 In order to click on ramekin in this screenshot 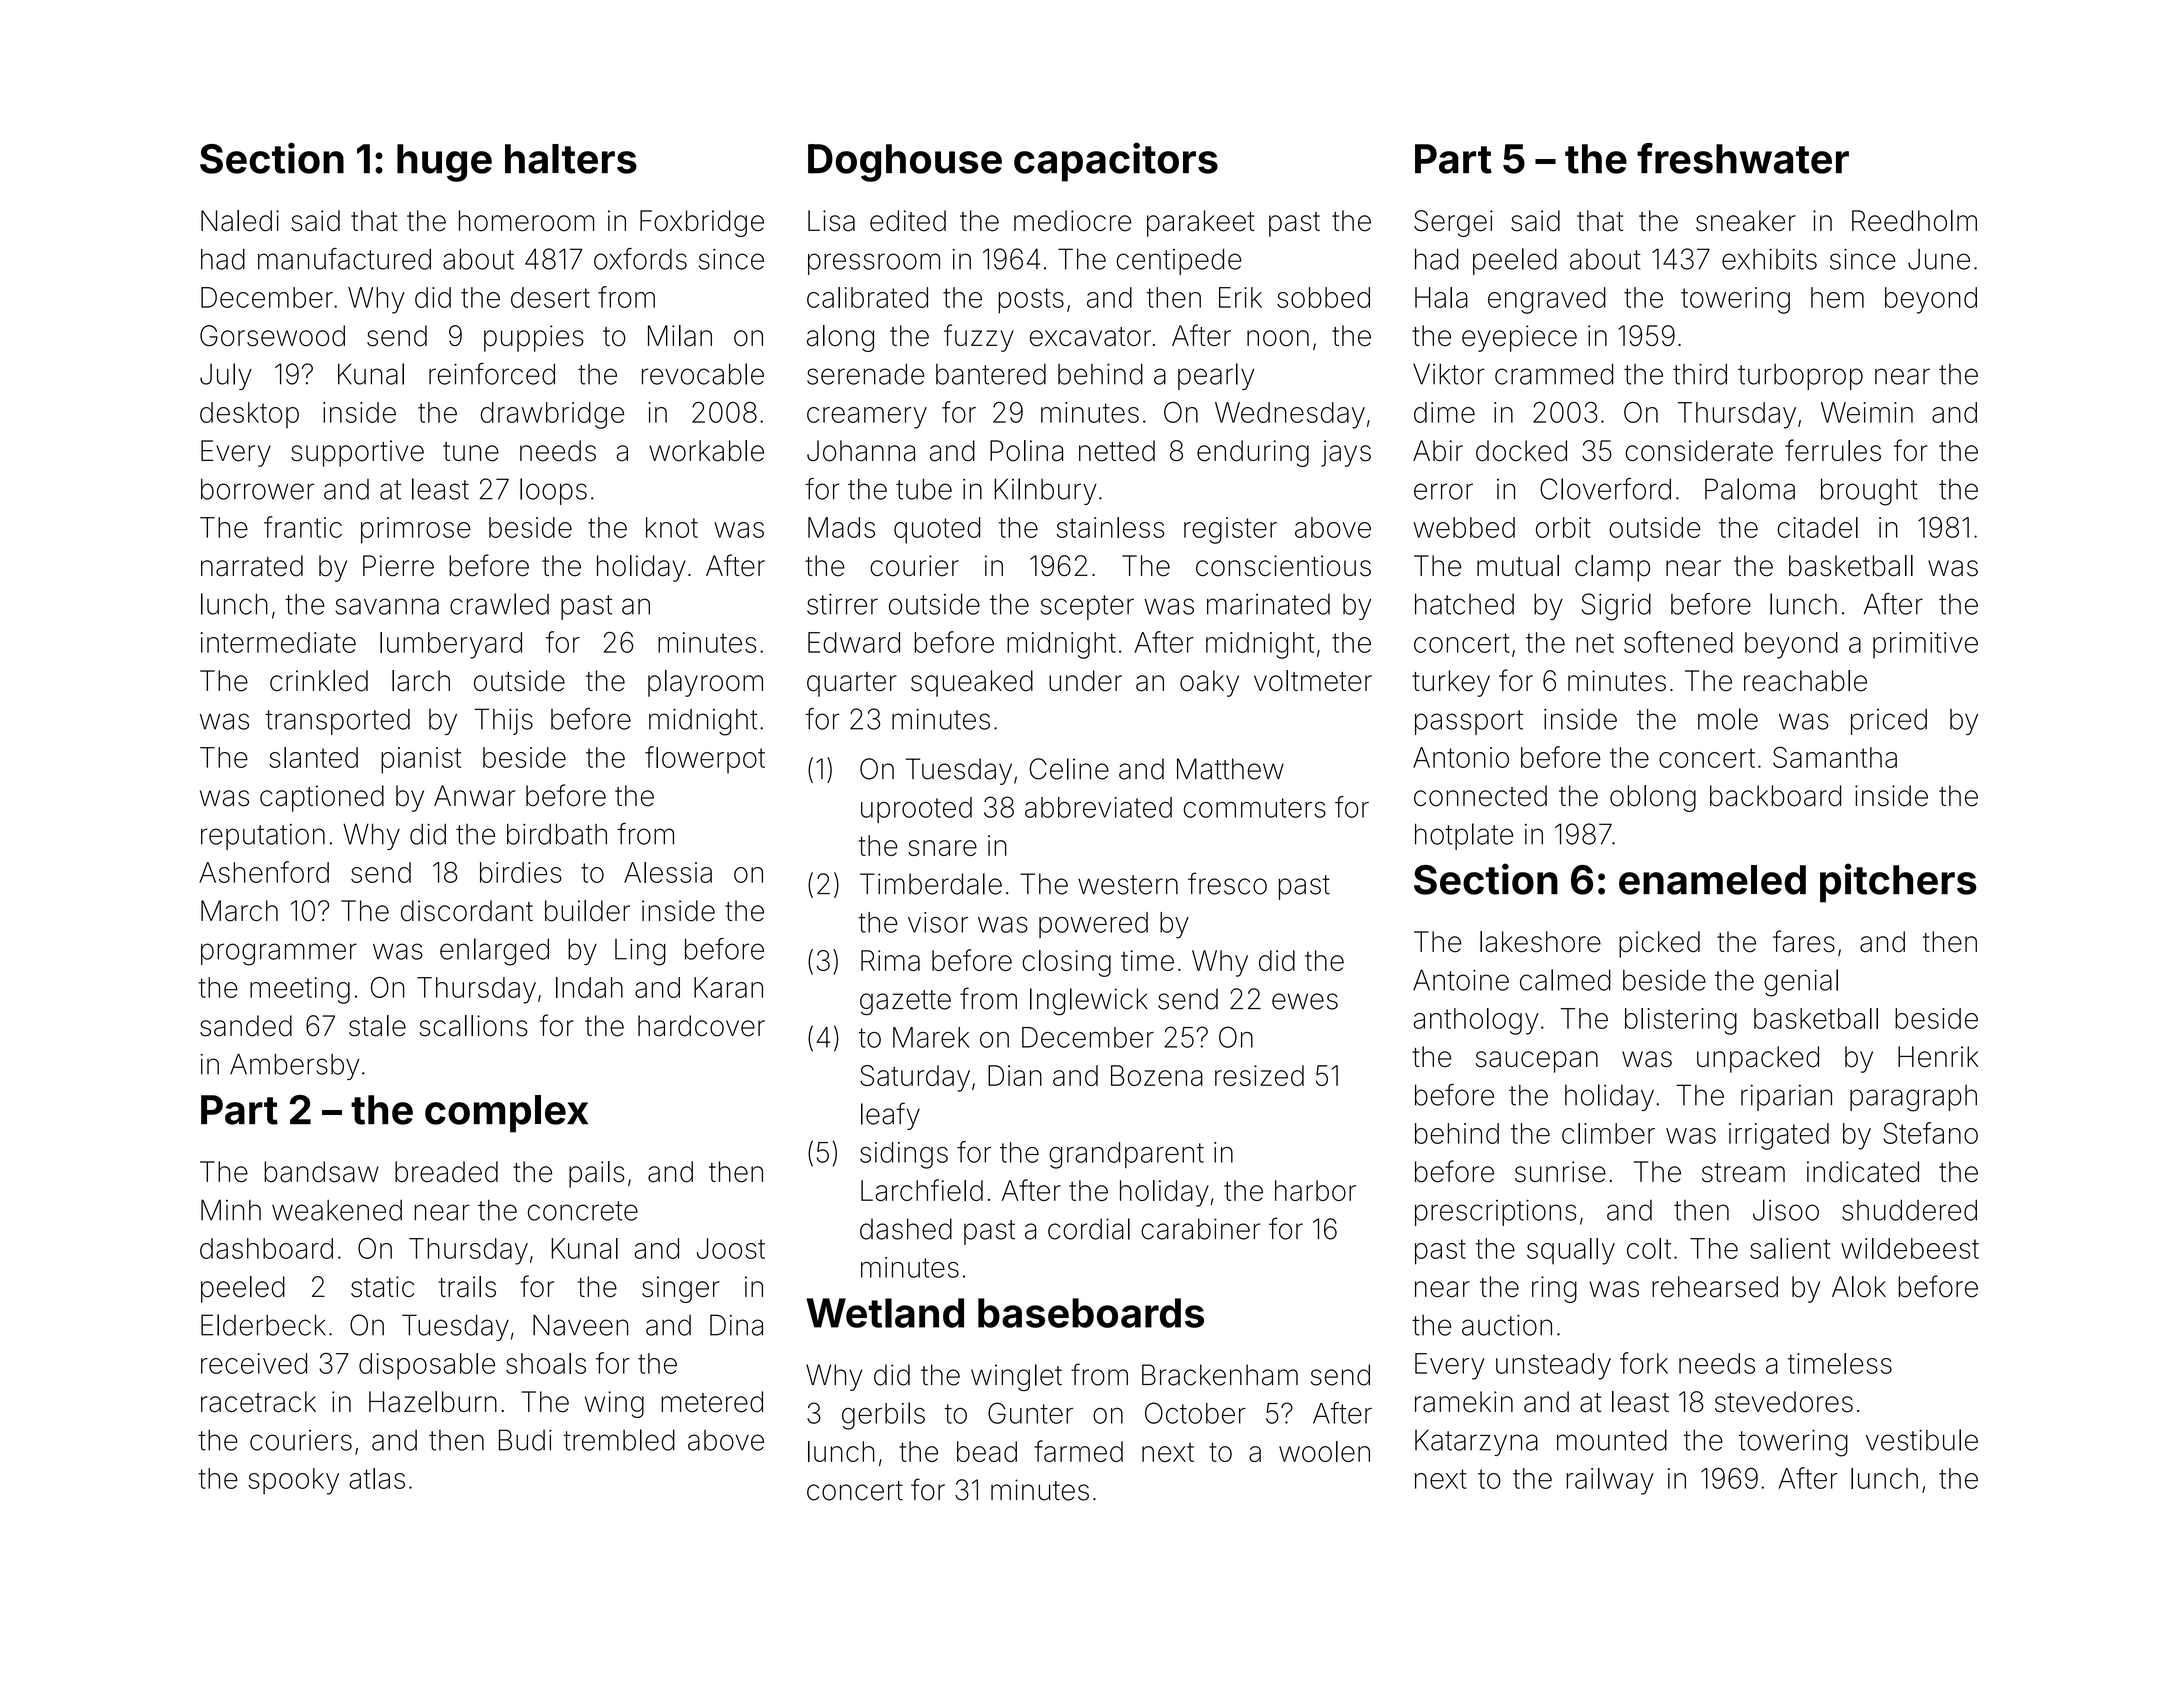, I will do `click(1464, 1402)`.
